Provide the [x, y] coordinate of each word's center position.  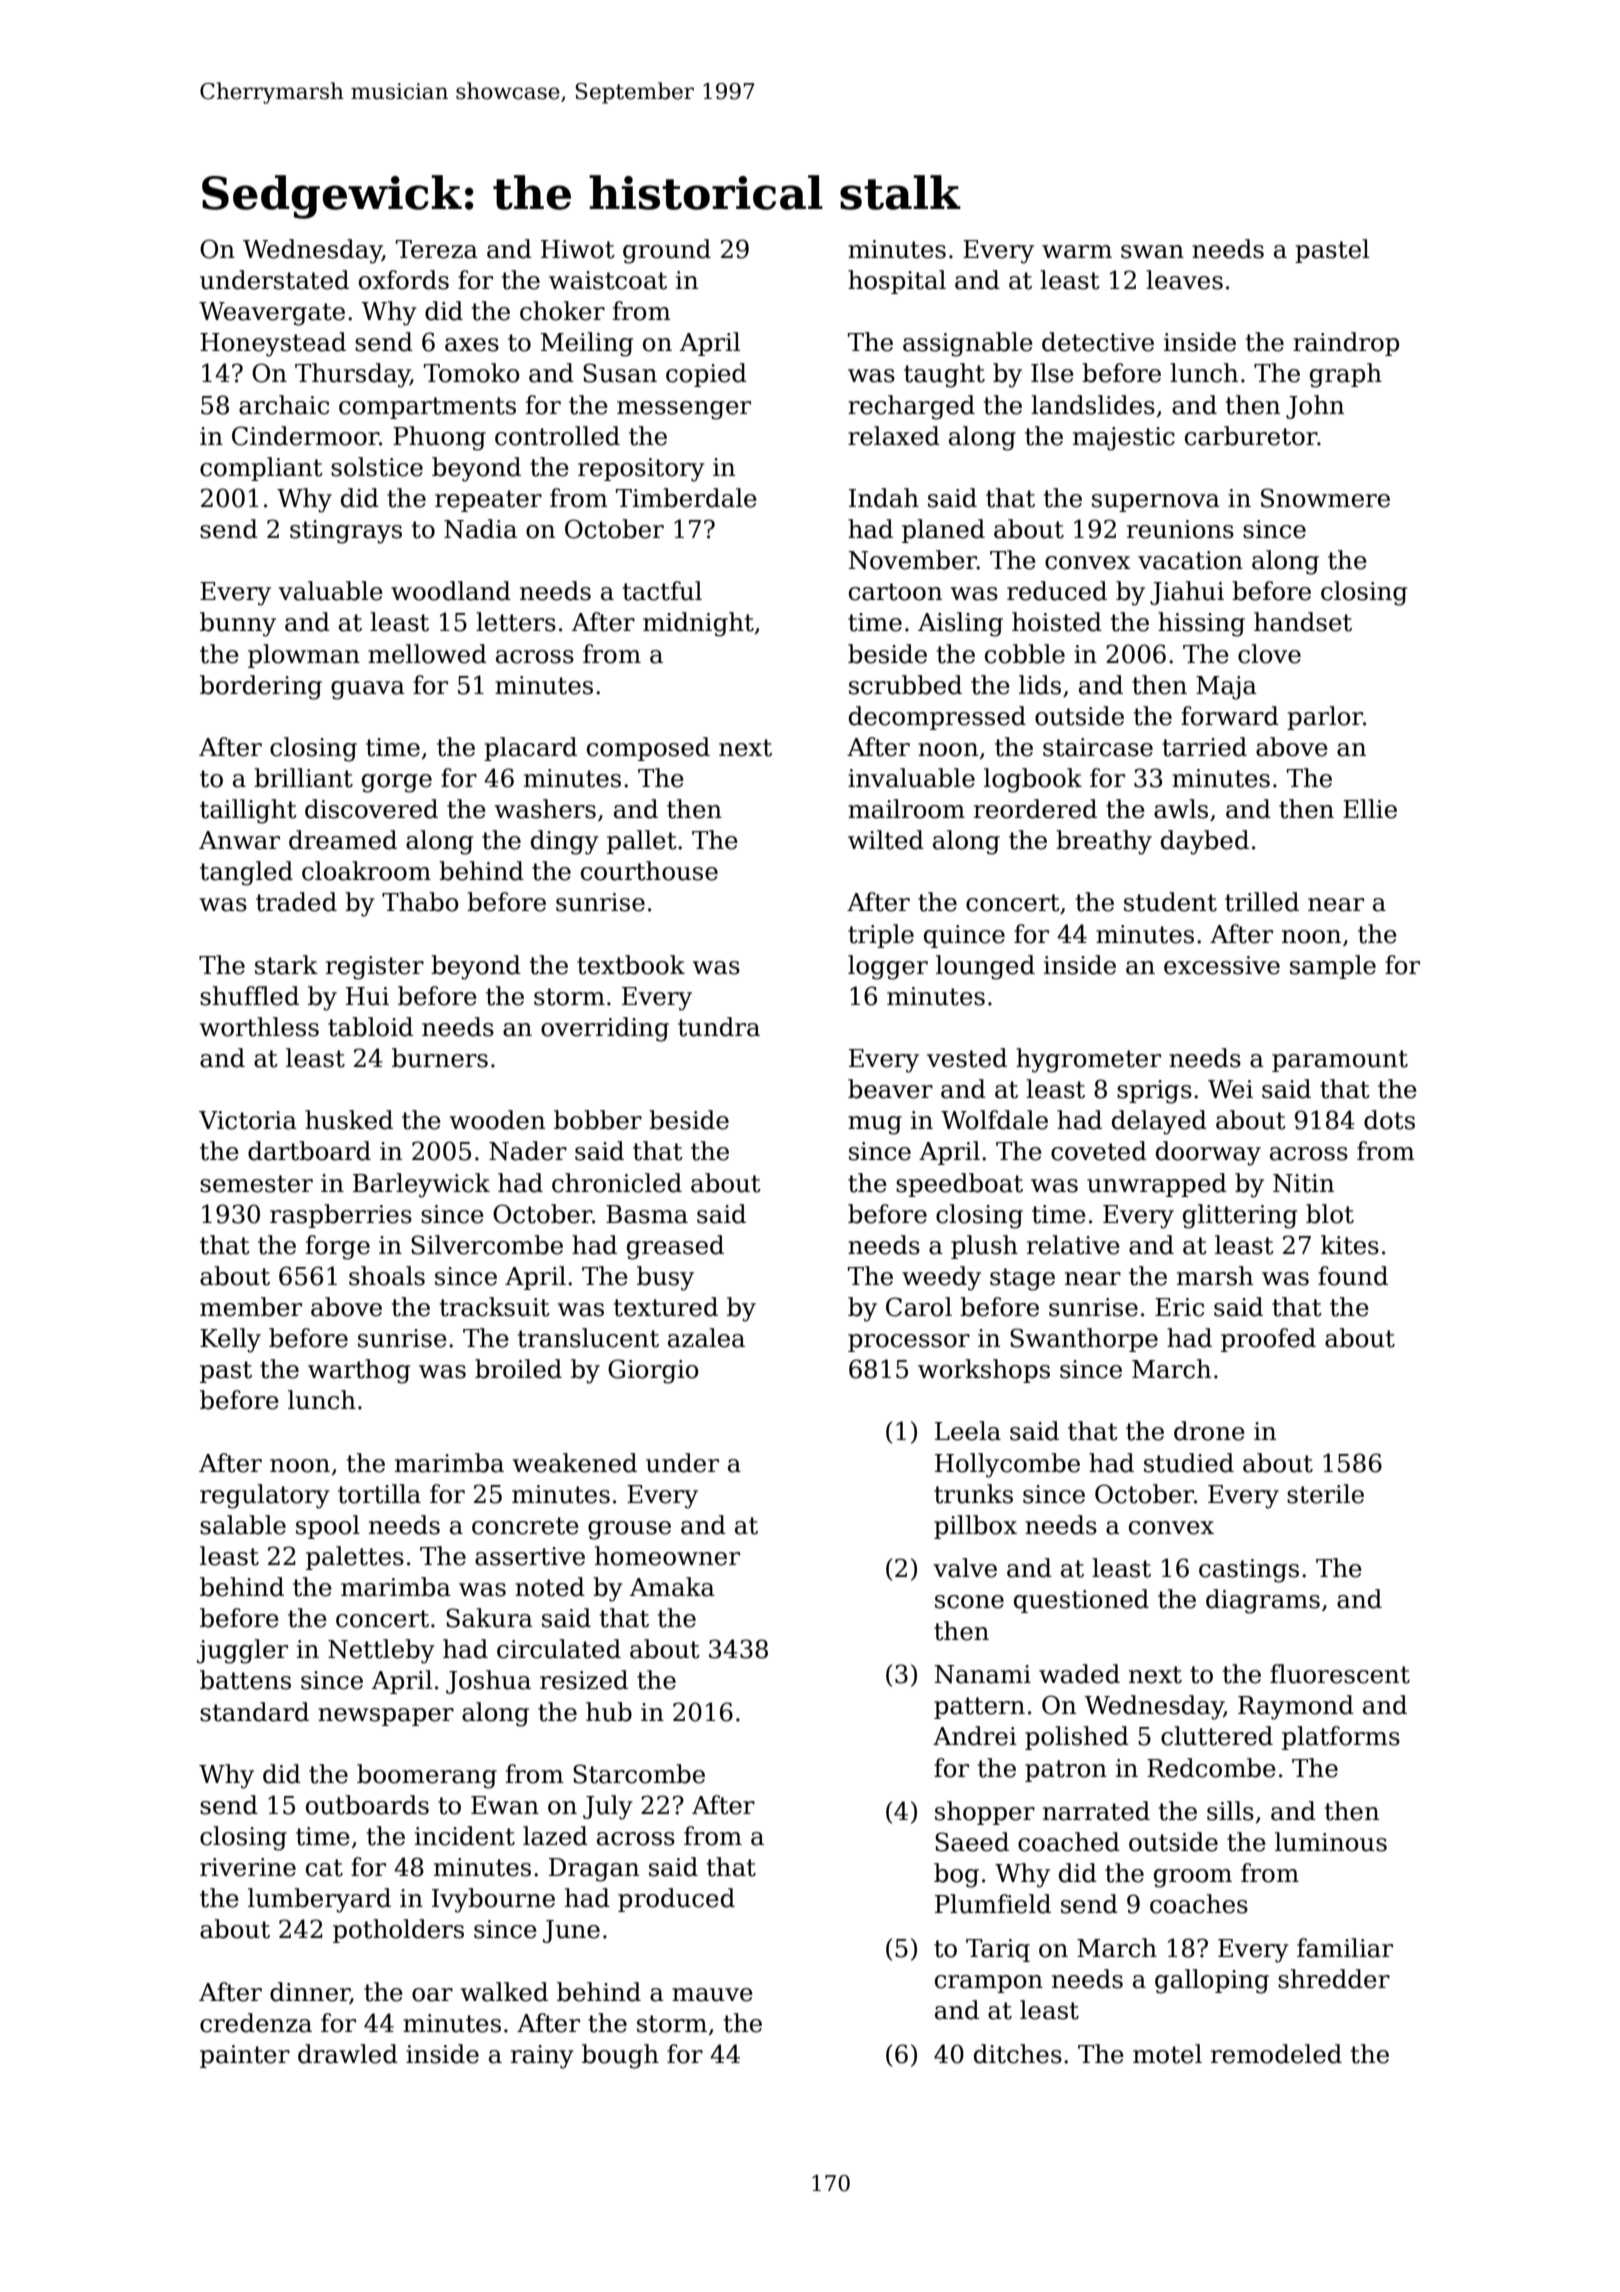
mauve [712, 1995]
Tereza [437, 249]
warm [1077, 252]
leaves [1184, 280]
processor [909, 1343]
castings [1249, 1571]
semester [256, 1184]
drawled [348, 2054]
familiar [1345, 1948]
